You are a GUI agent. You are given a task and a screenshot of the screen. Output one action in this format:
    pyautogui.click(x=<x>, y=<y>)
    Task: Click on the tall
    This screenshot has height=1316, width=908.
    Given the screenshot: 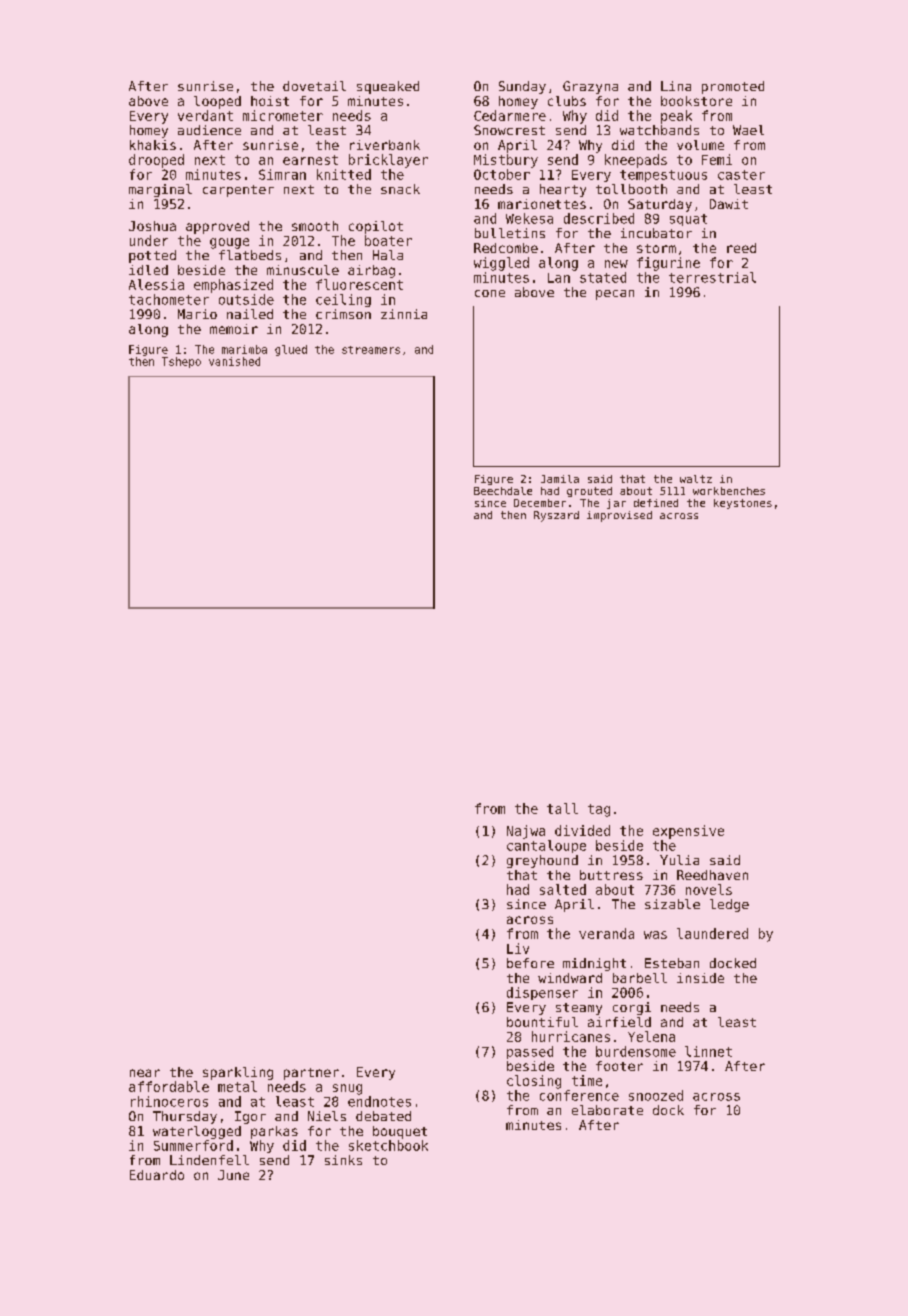 What is the action you would take?
    pyautogui.click(x=562, y=808)
